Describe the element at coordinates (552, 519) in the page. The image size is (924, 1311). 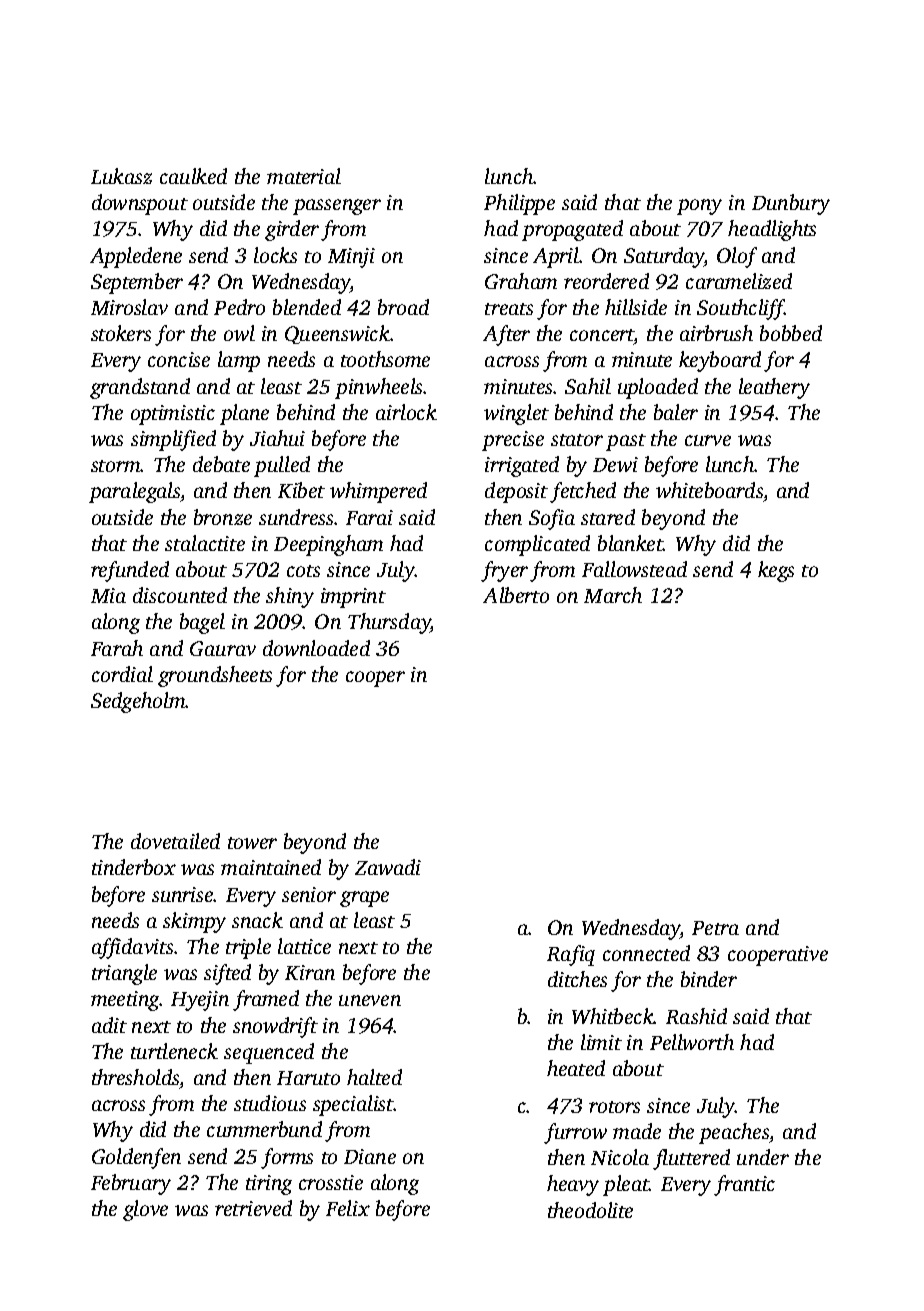
I see `Sofia` at that location.
